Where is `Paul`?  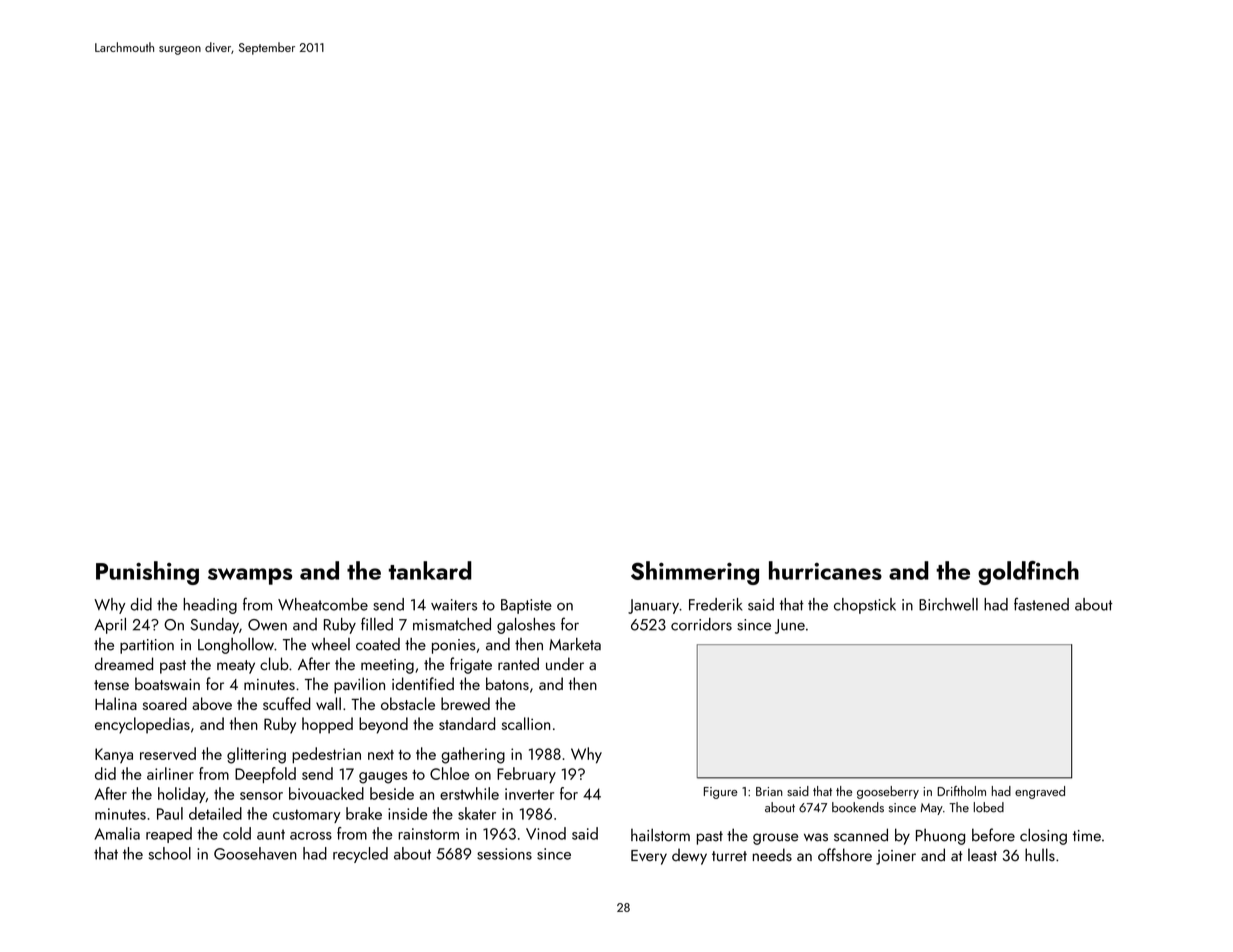
Paul is located at coordinates (170, 813).
